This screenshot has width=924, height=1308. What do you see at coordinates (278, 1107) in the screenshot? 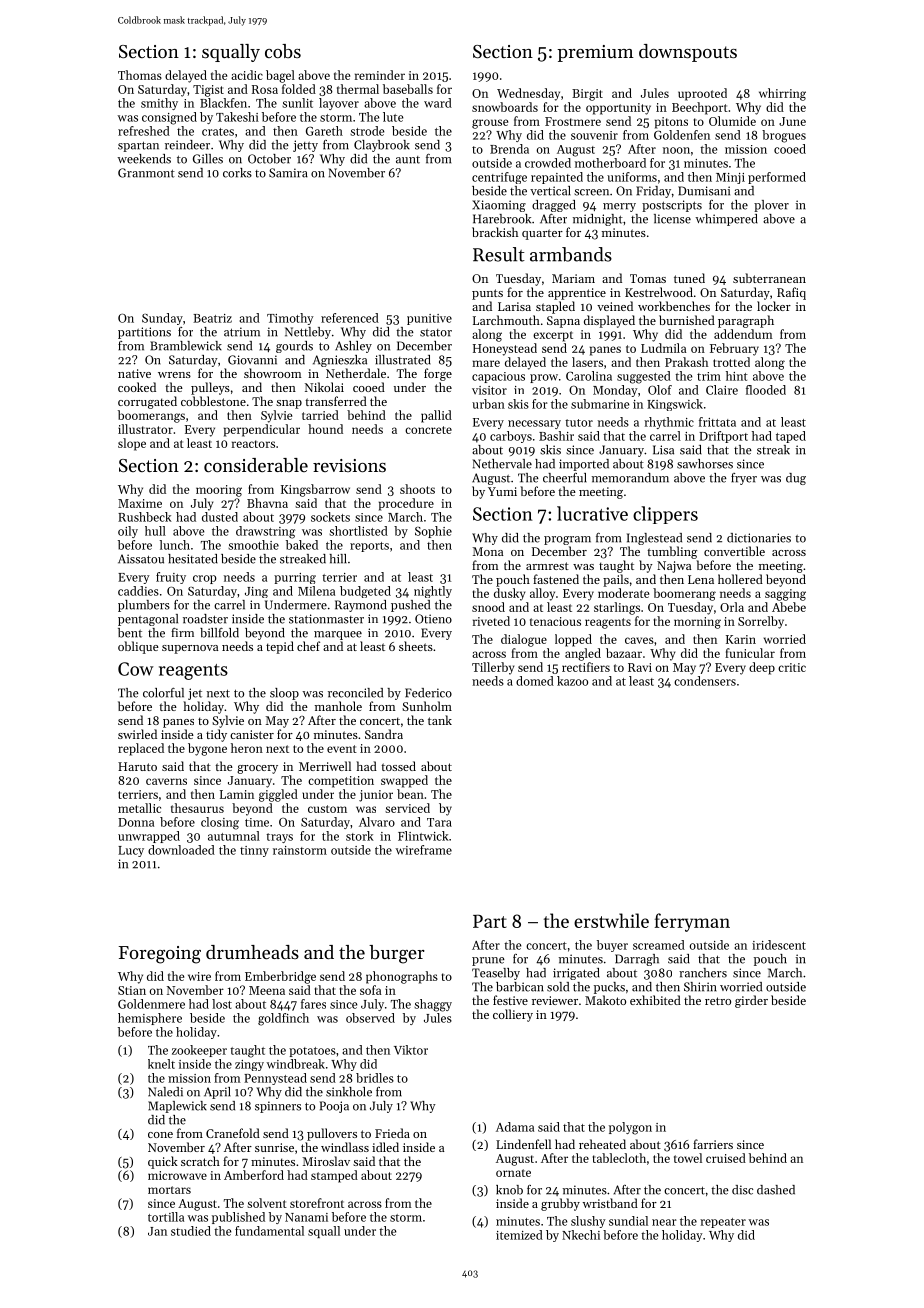
I see `spinners` at bounding box center [278, 1107].
